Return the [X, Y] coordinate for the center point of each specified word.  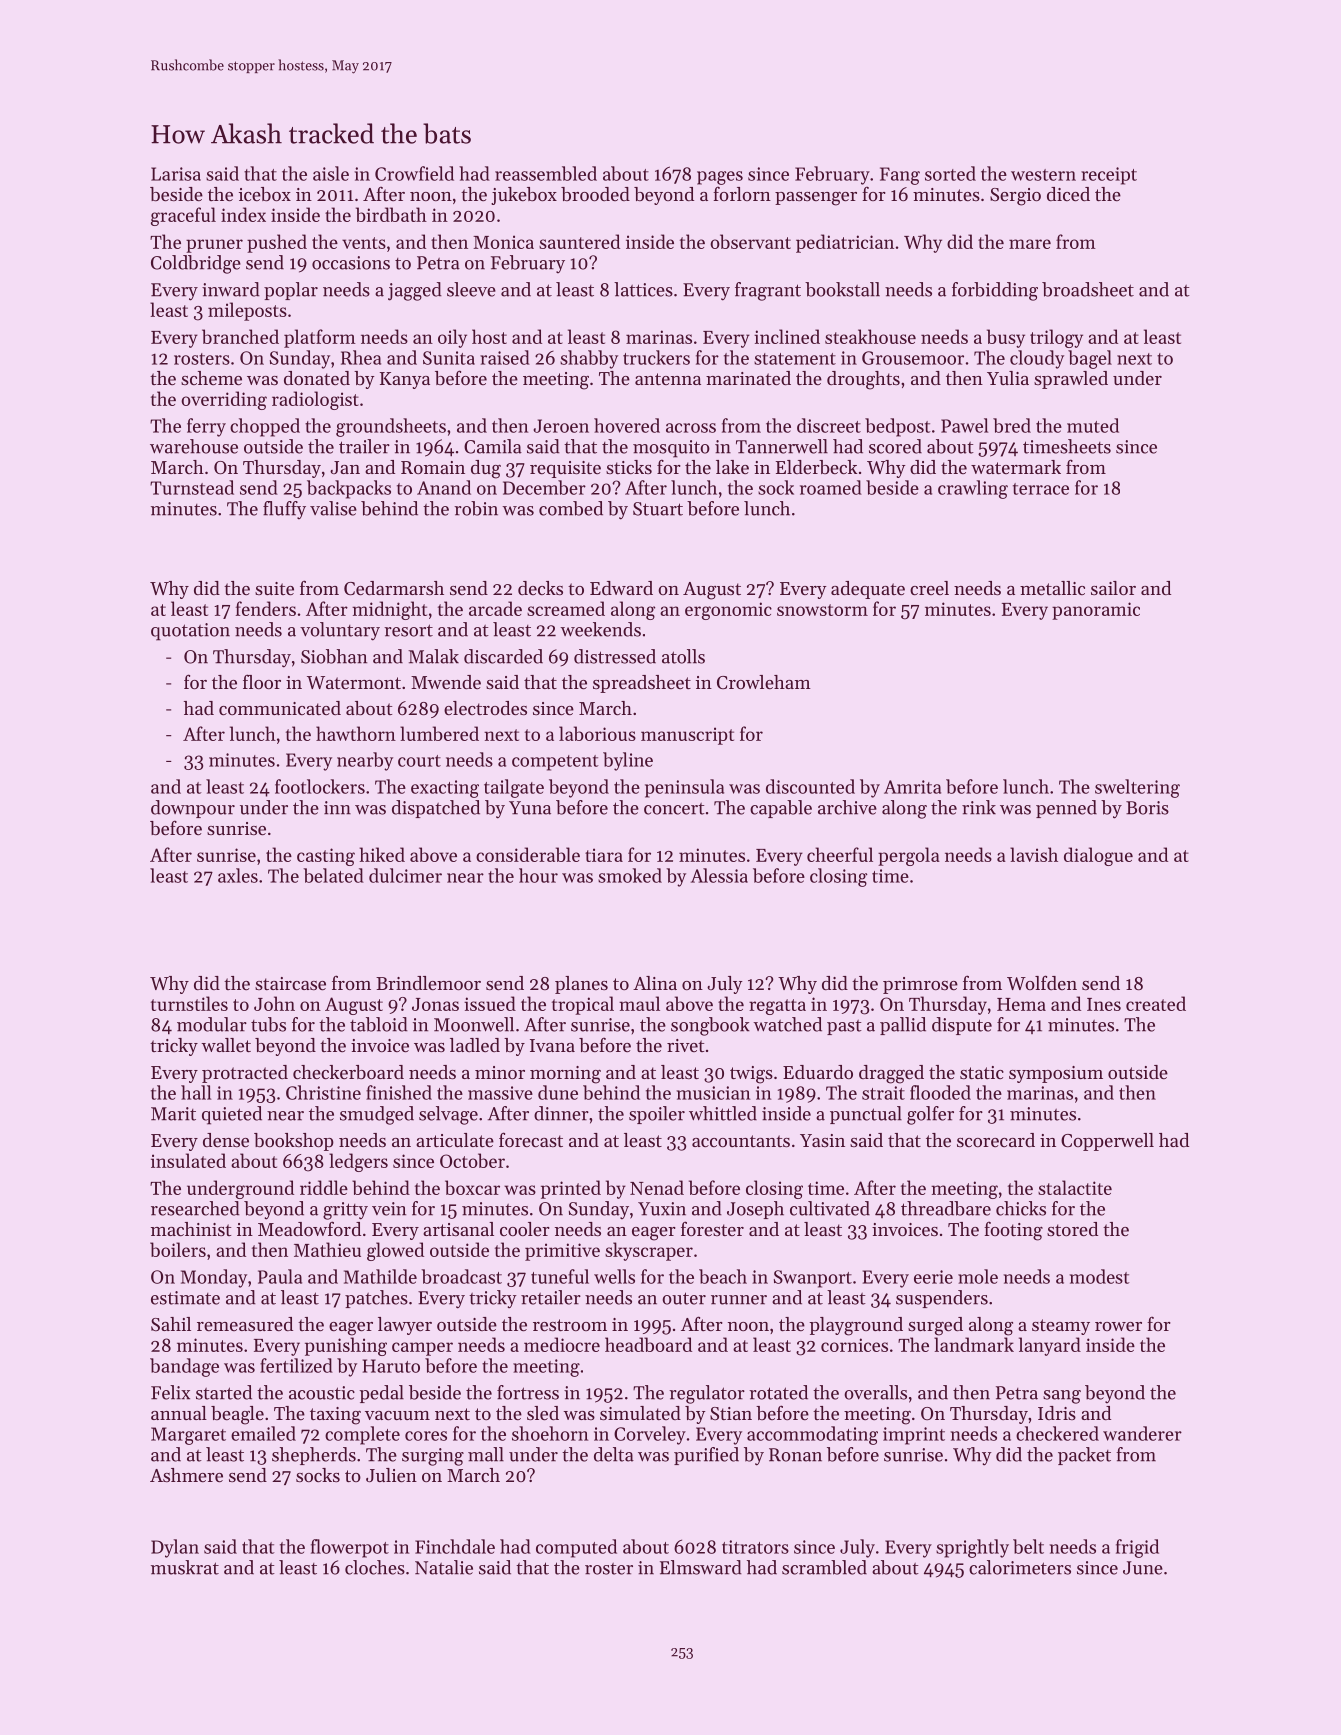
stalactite [1075, 1187]
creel [929, 588]
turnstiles [189, 1003]
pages [720, 178]
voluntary [340, 631]
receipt [1109, 176]
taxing [335, 1416]
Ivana [552, 1045]
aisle [331, 173]
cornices [854, 1345]
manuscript [687, 736]
